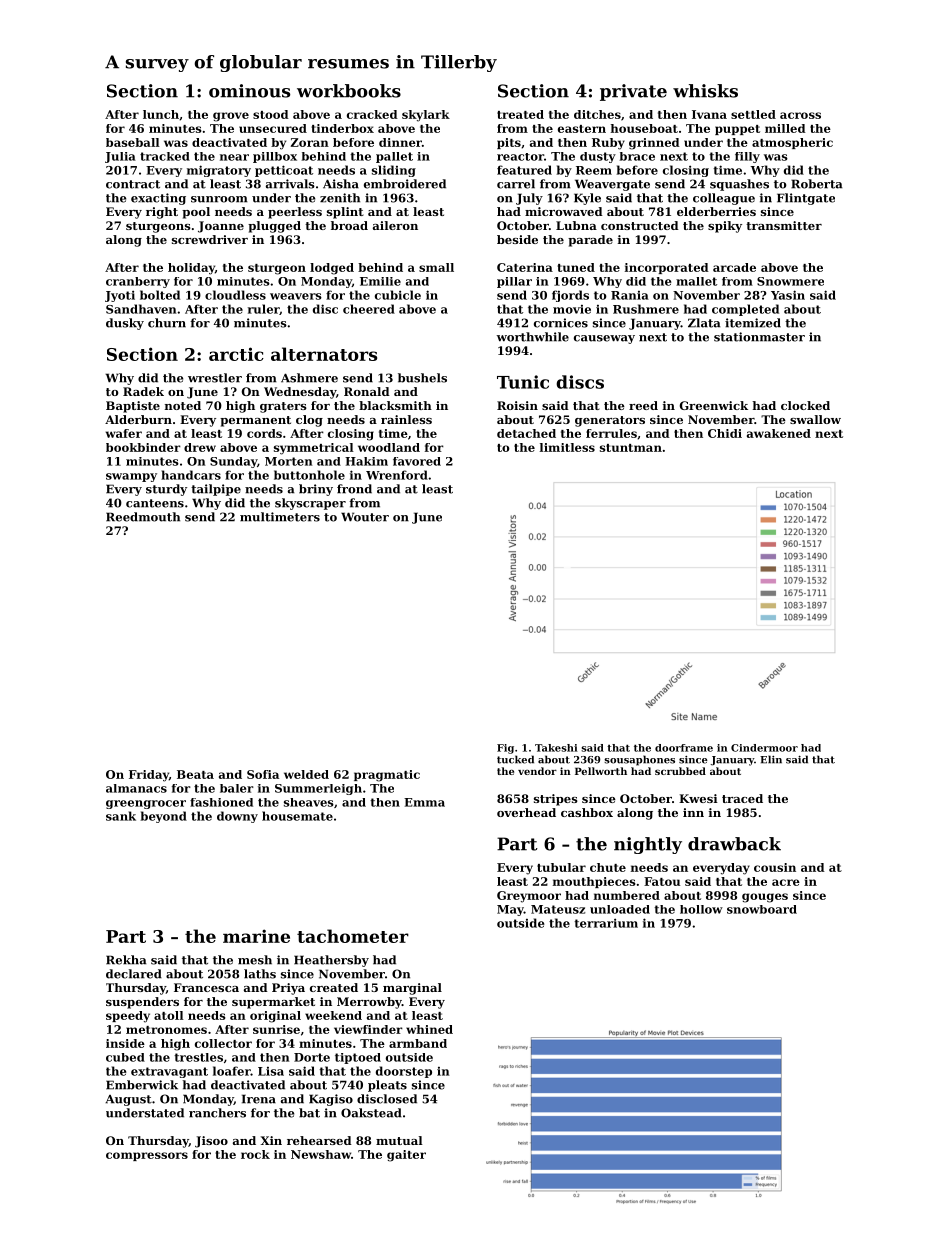  Describe the element at coordinates (126, 960) in the screenshot. I see `Rekha` at that location.
